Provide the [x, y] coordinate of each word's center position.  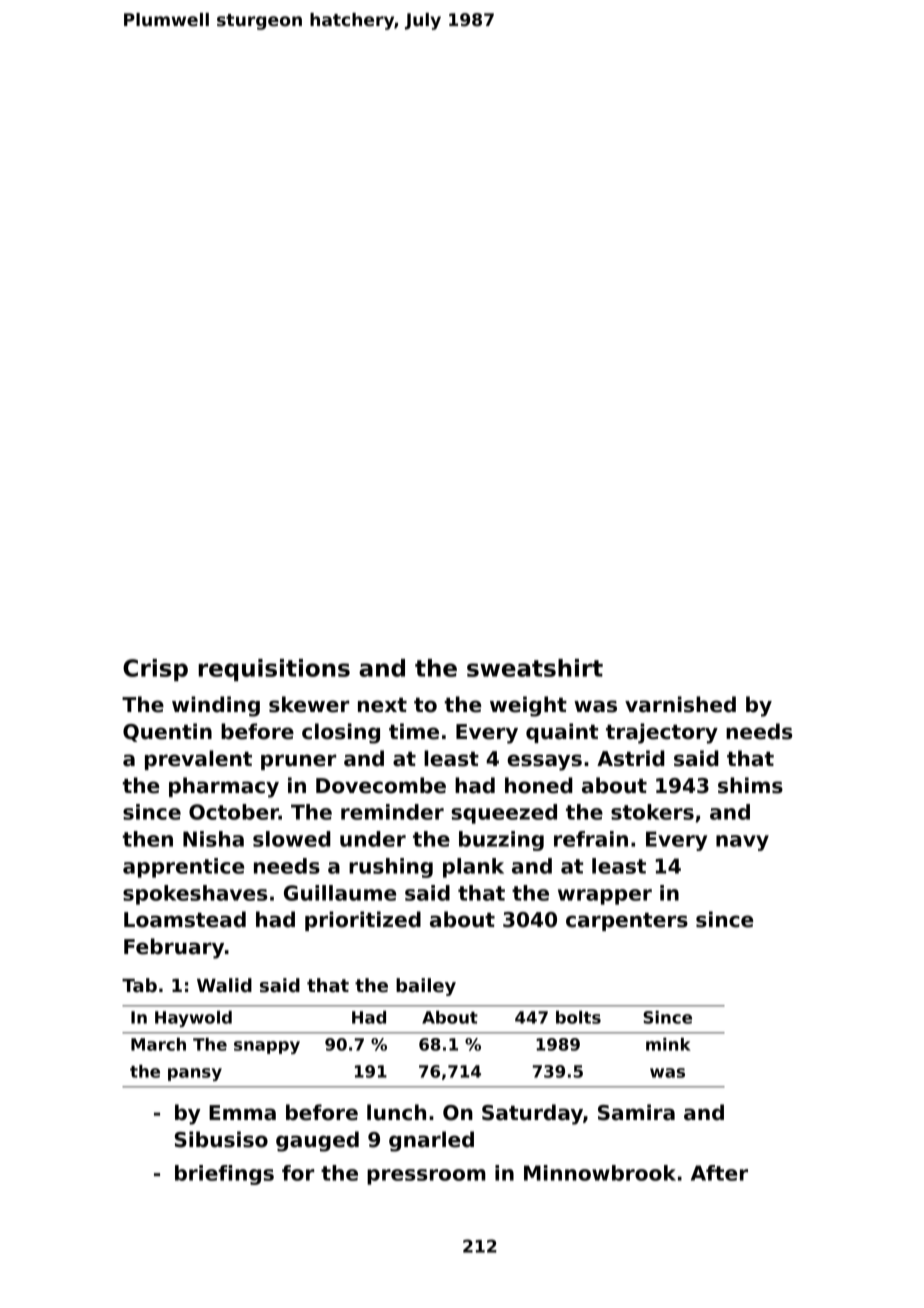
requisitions [274, 670]
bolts [578, 1017]
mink [668, 1044]
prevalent [198, 760]
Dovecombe [381, 785]
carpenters [627, 922]
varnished [680, 704]
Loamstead [185, 919]
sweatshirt [535, 668]
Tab [139, 985]
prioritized [363, 921]
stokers [652, 812]
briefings [224, 1175]
